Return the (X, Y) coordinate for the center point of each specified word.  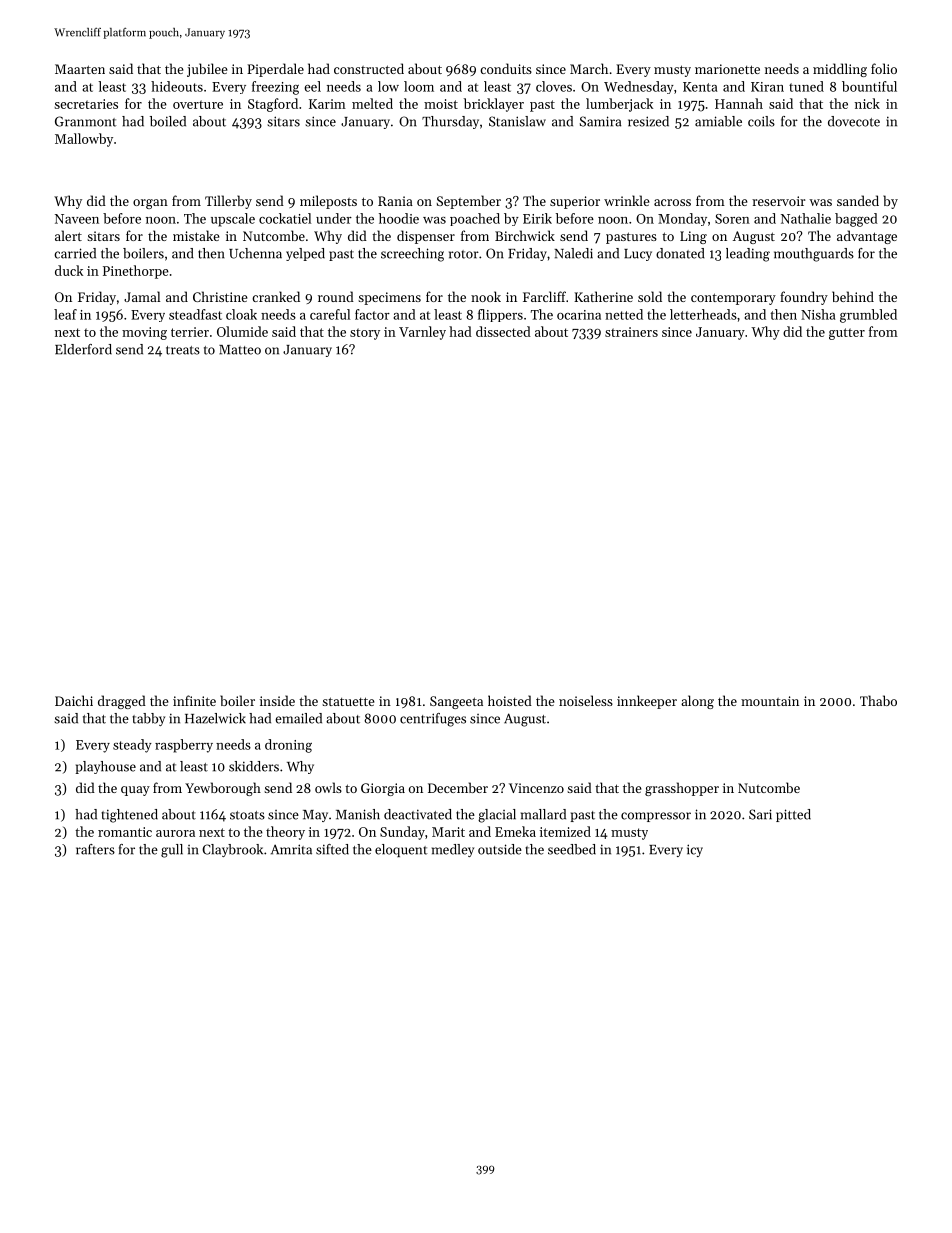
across (672, 202)
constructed (369, 68)
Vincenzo (536, 788)
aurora (175, 833)
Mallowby (84, 140)
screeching (412, 255)
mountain (770, 701)
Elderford (83, 349)
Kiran (767, 87)
